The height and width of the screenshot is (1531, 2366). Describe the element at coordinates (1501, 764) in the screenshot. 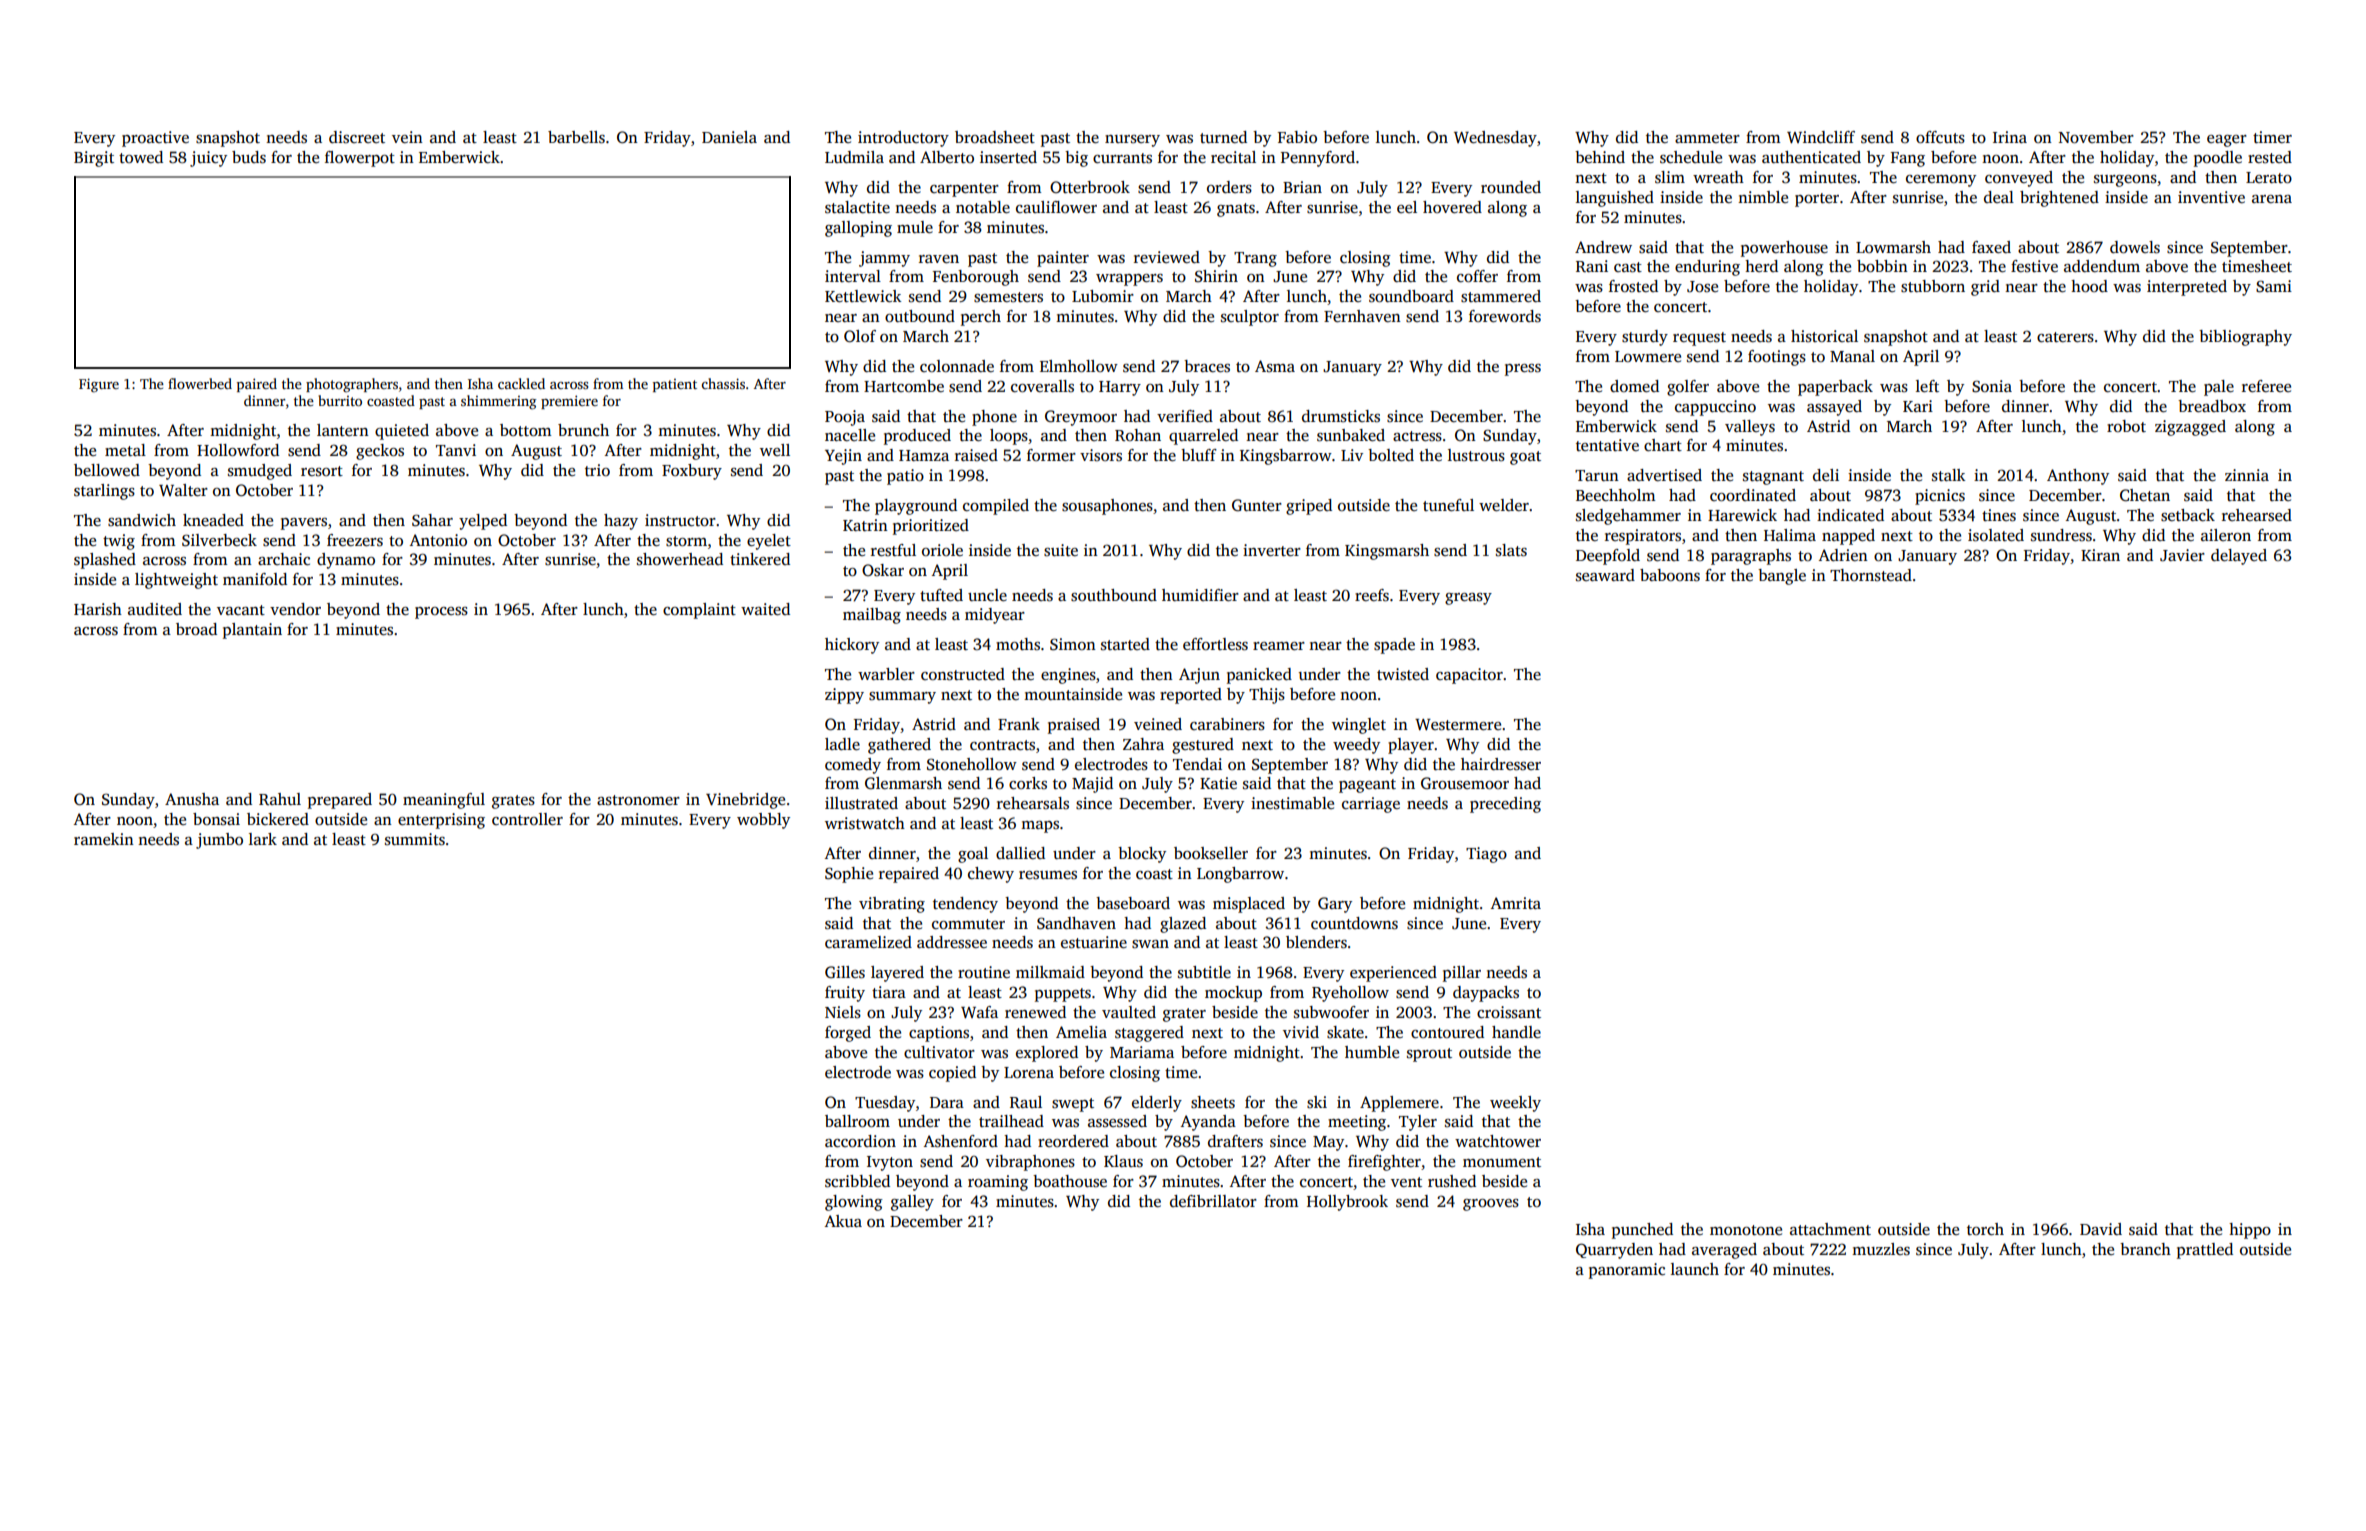

I see `hairdresser` at that location.
